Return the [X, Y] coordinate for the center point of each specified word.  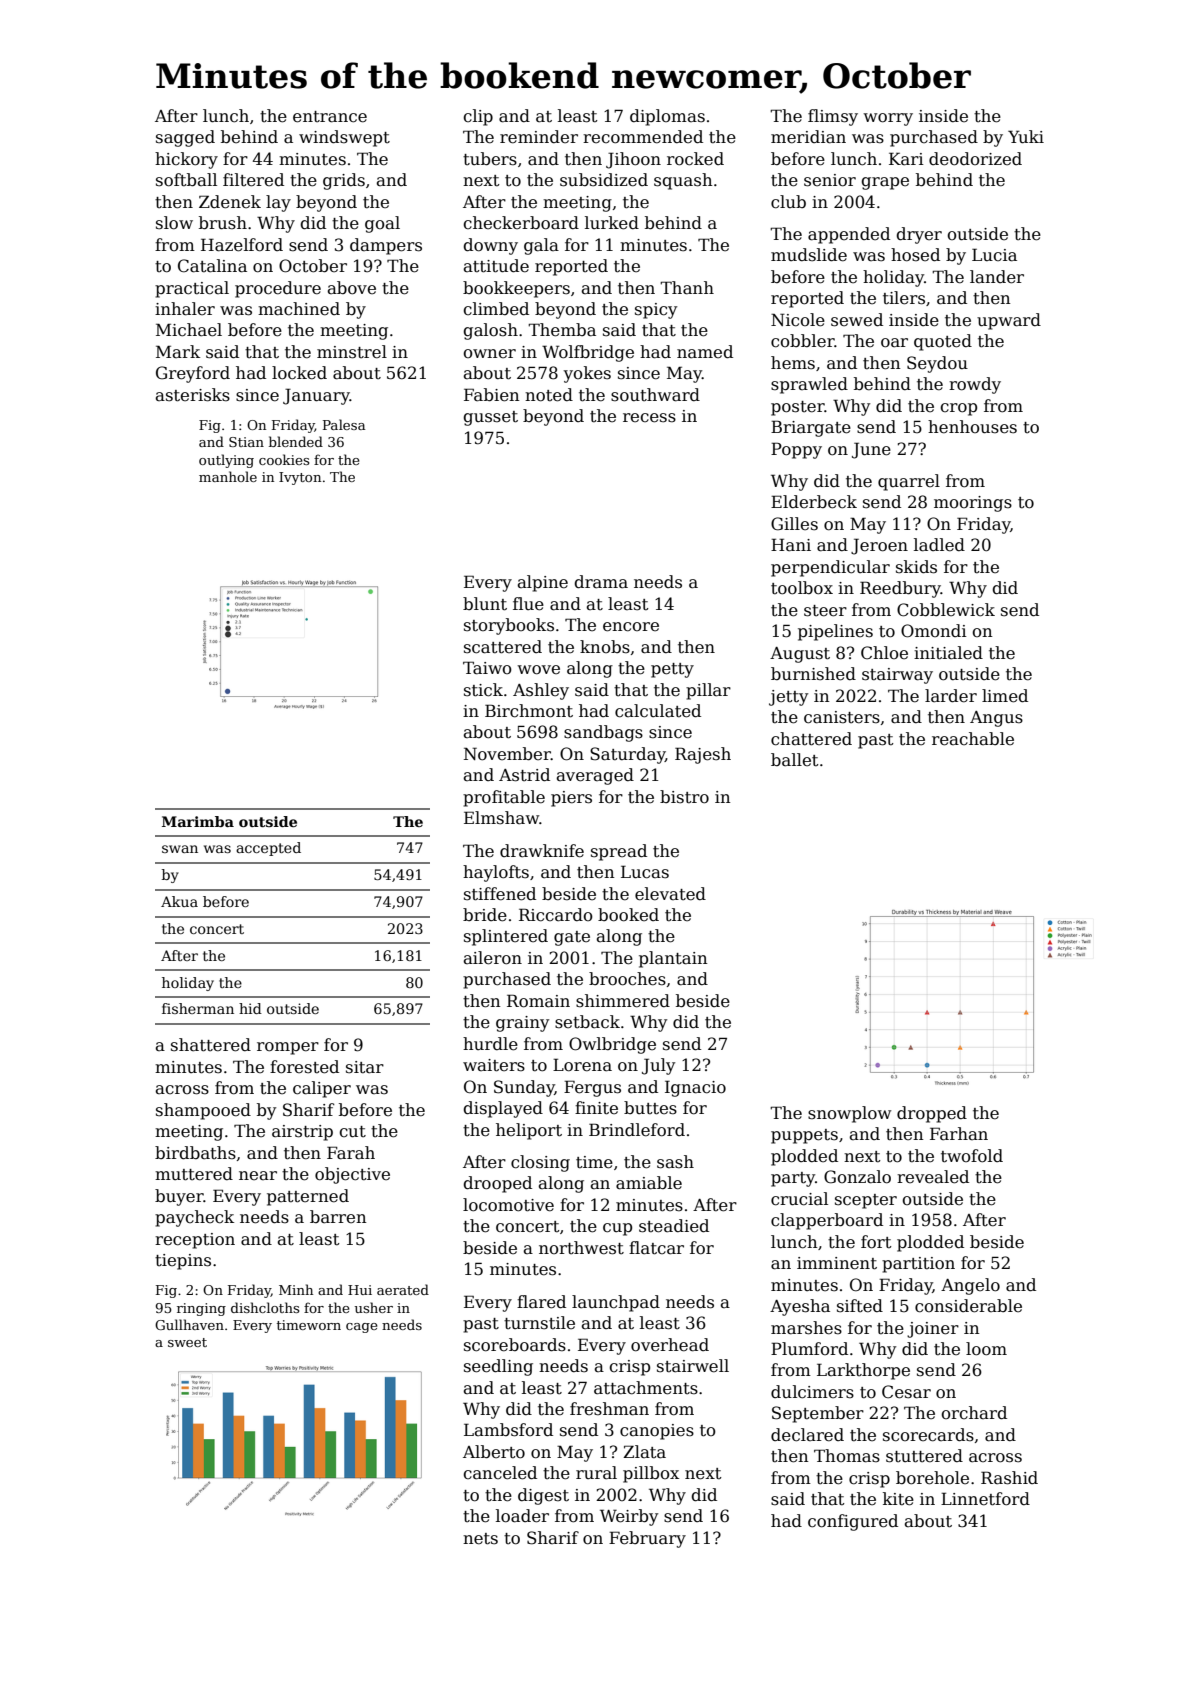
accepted [268, 849]
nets [480, 1539]
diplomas [667, 117]
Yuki [1026, 137]
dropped [932, 1114]
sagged [185, 138]
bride [485, 915]
